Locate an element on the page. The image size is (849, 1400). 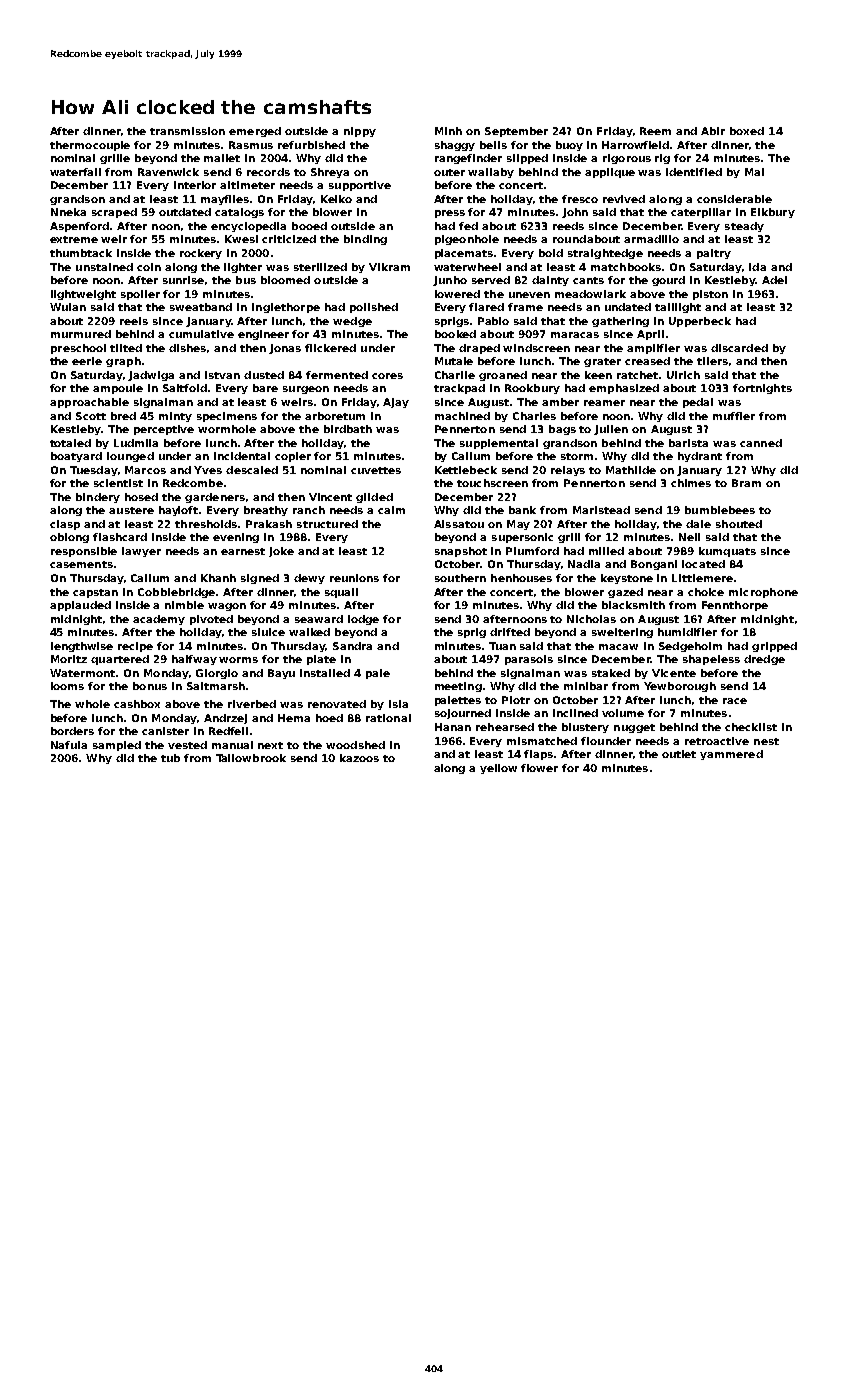
Adel is located at coordinates (774, 280).
